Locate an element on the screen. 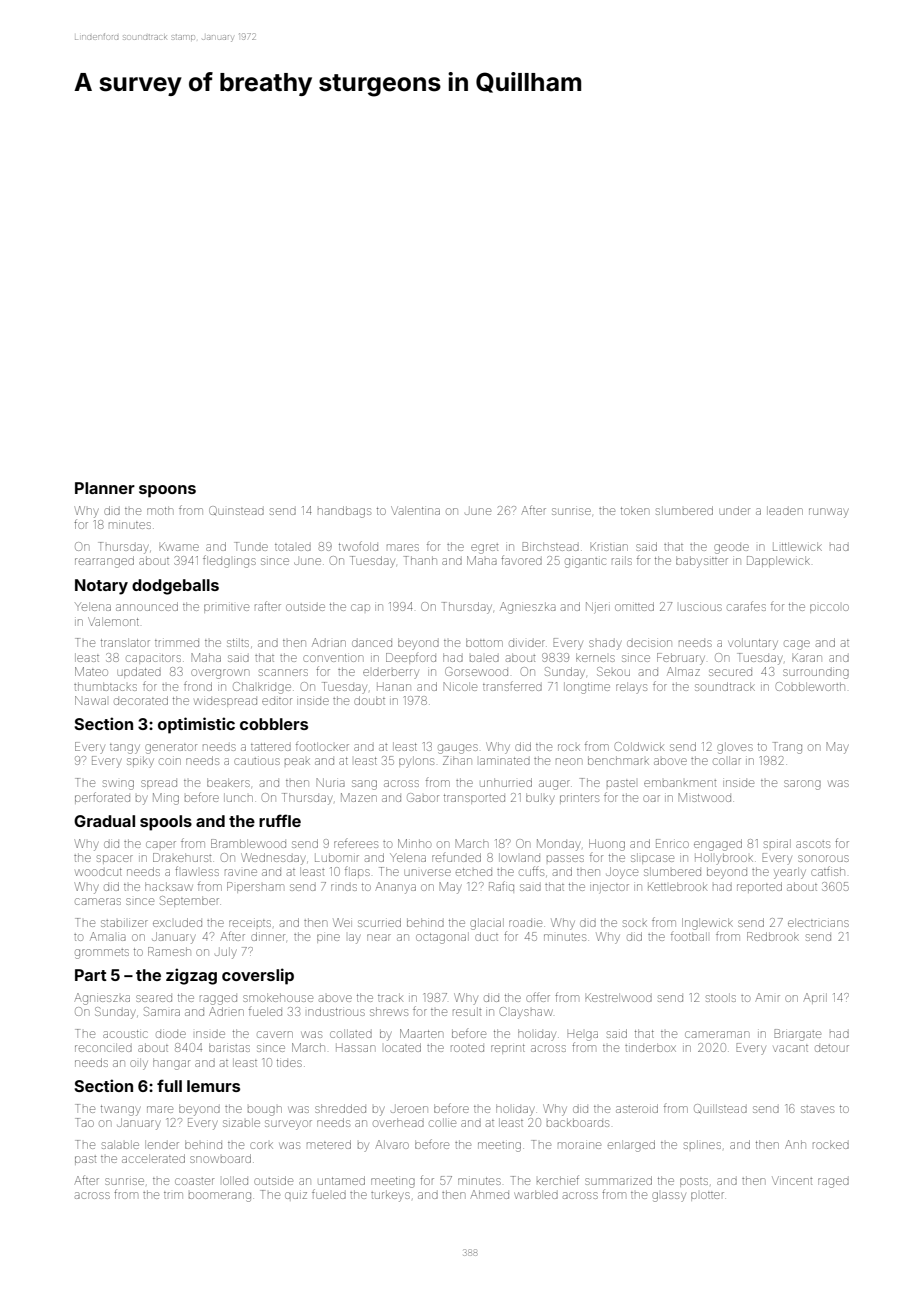  Karan is located at coordinates (807, 657).
